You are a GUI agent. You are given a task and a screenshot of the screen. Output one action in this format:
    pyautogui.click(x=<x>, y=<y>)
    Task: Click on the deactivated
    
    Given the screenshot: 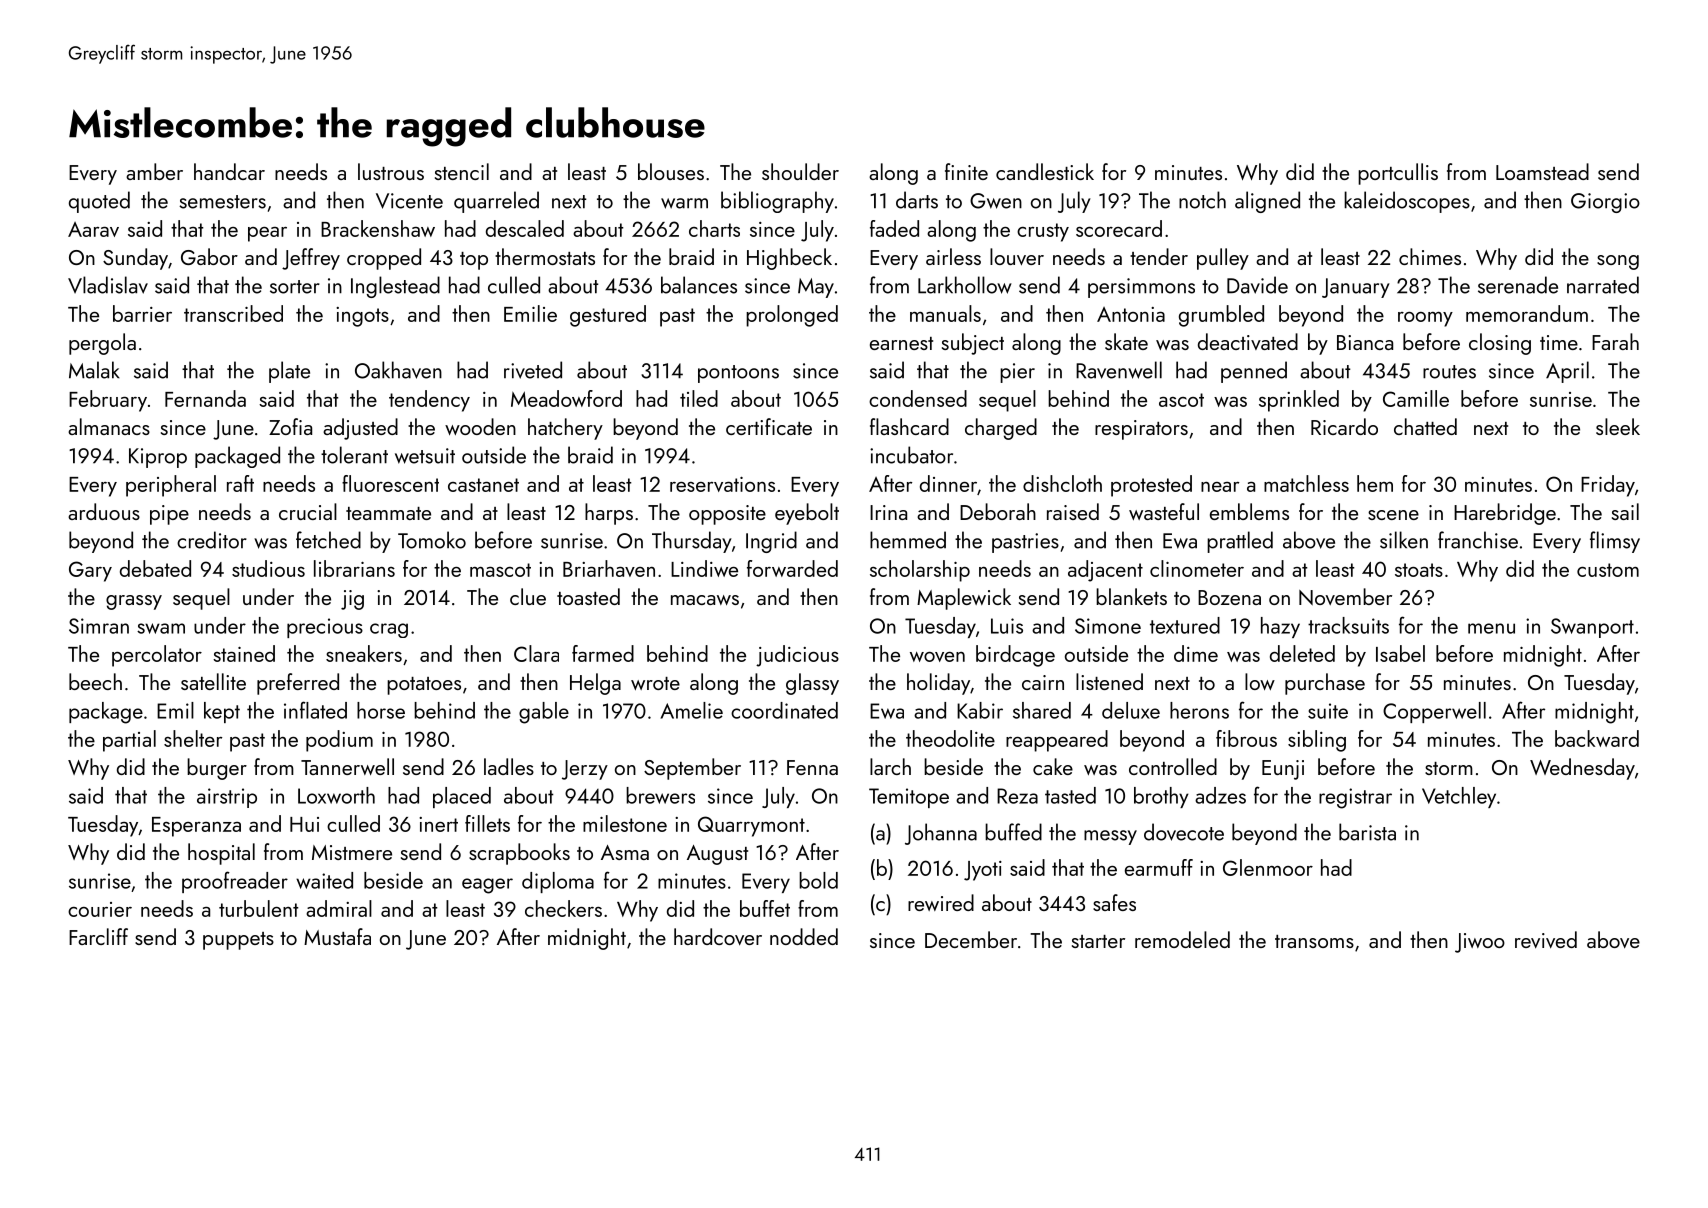 What is the action you would take?
    pyautogui.click(x=1248, y=341)
